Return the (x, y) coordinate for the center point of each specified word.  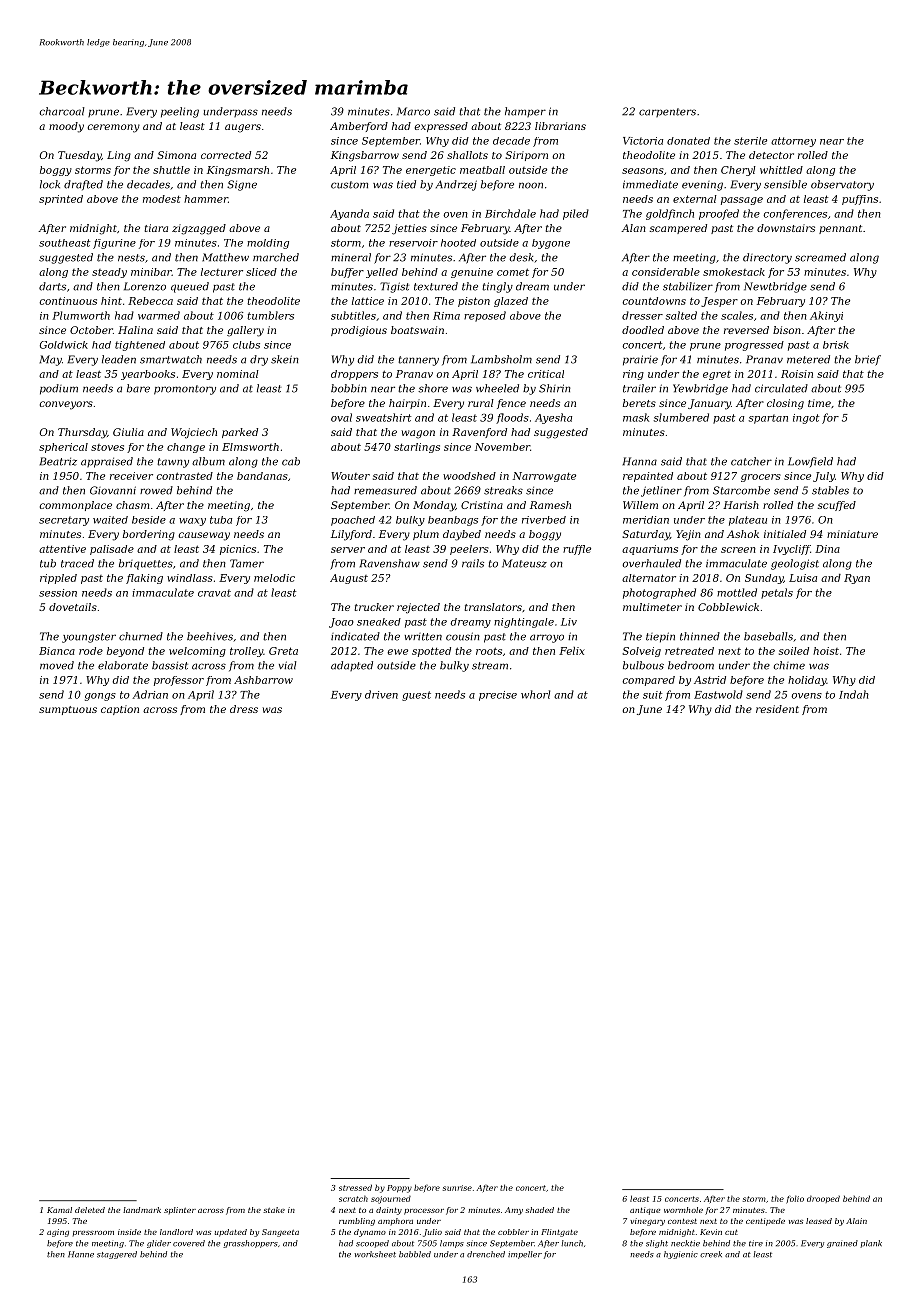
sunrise (457, 1188)
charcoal (62, 111)
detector (771, 155)
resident (777, 709)
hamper (525, 112)
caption (120, 710)
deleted (90, 1210)
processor (424, 1212)
